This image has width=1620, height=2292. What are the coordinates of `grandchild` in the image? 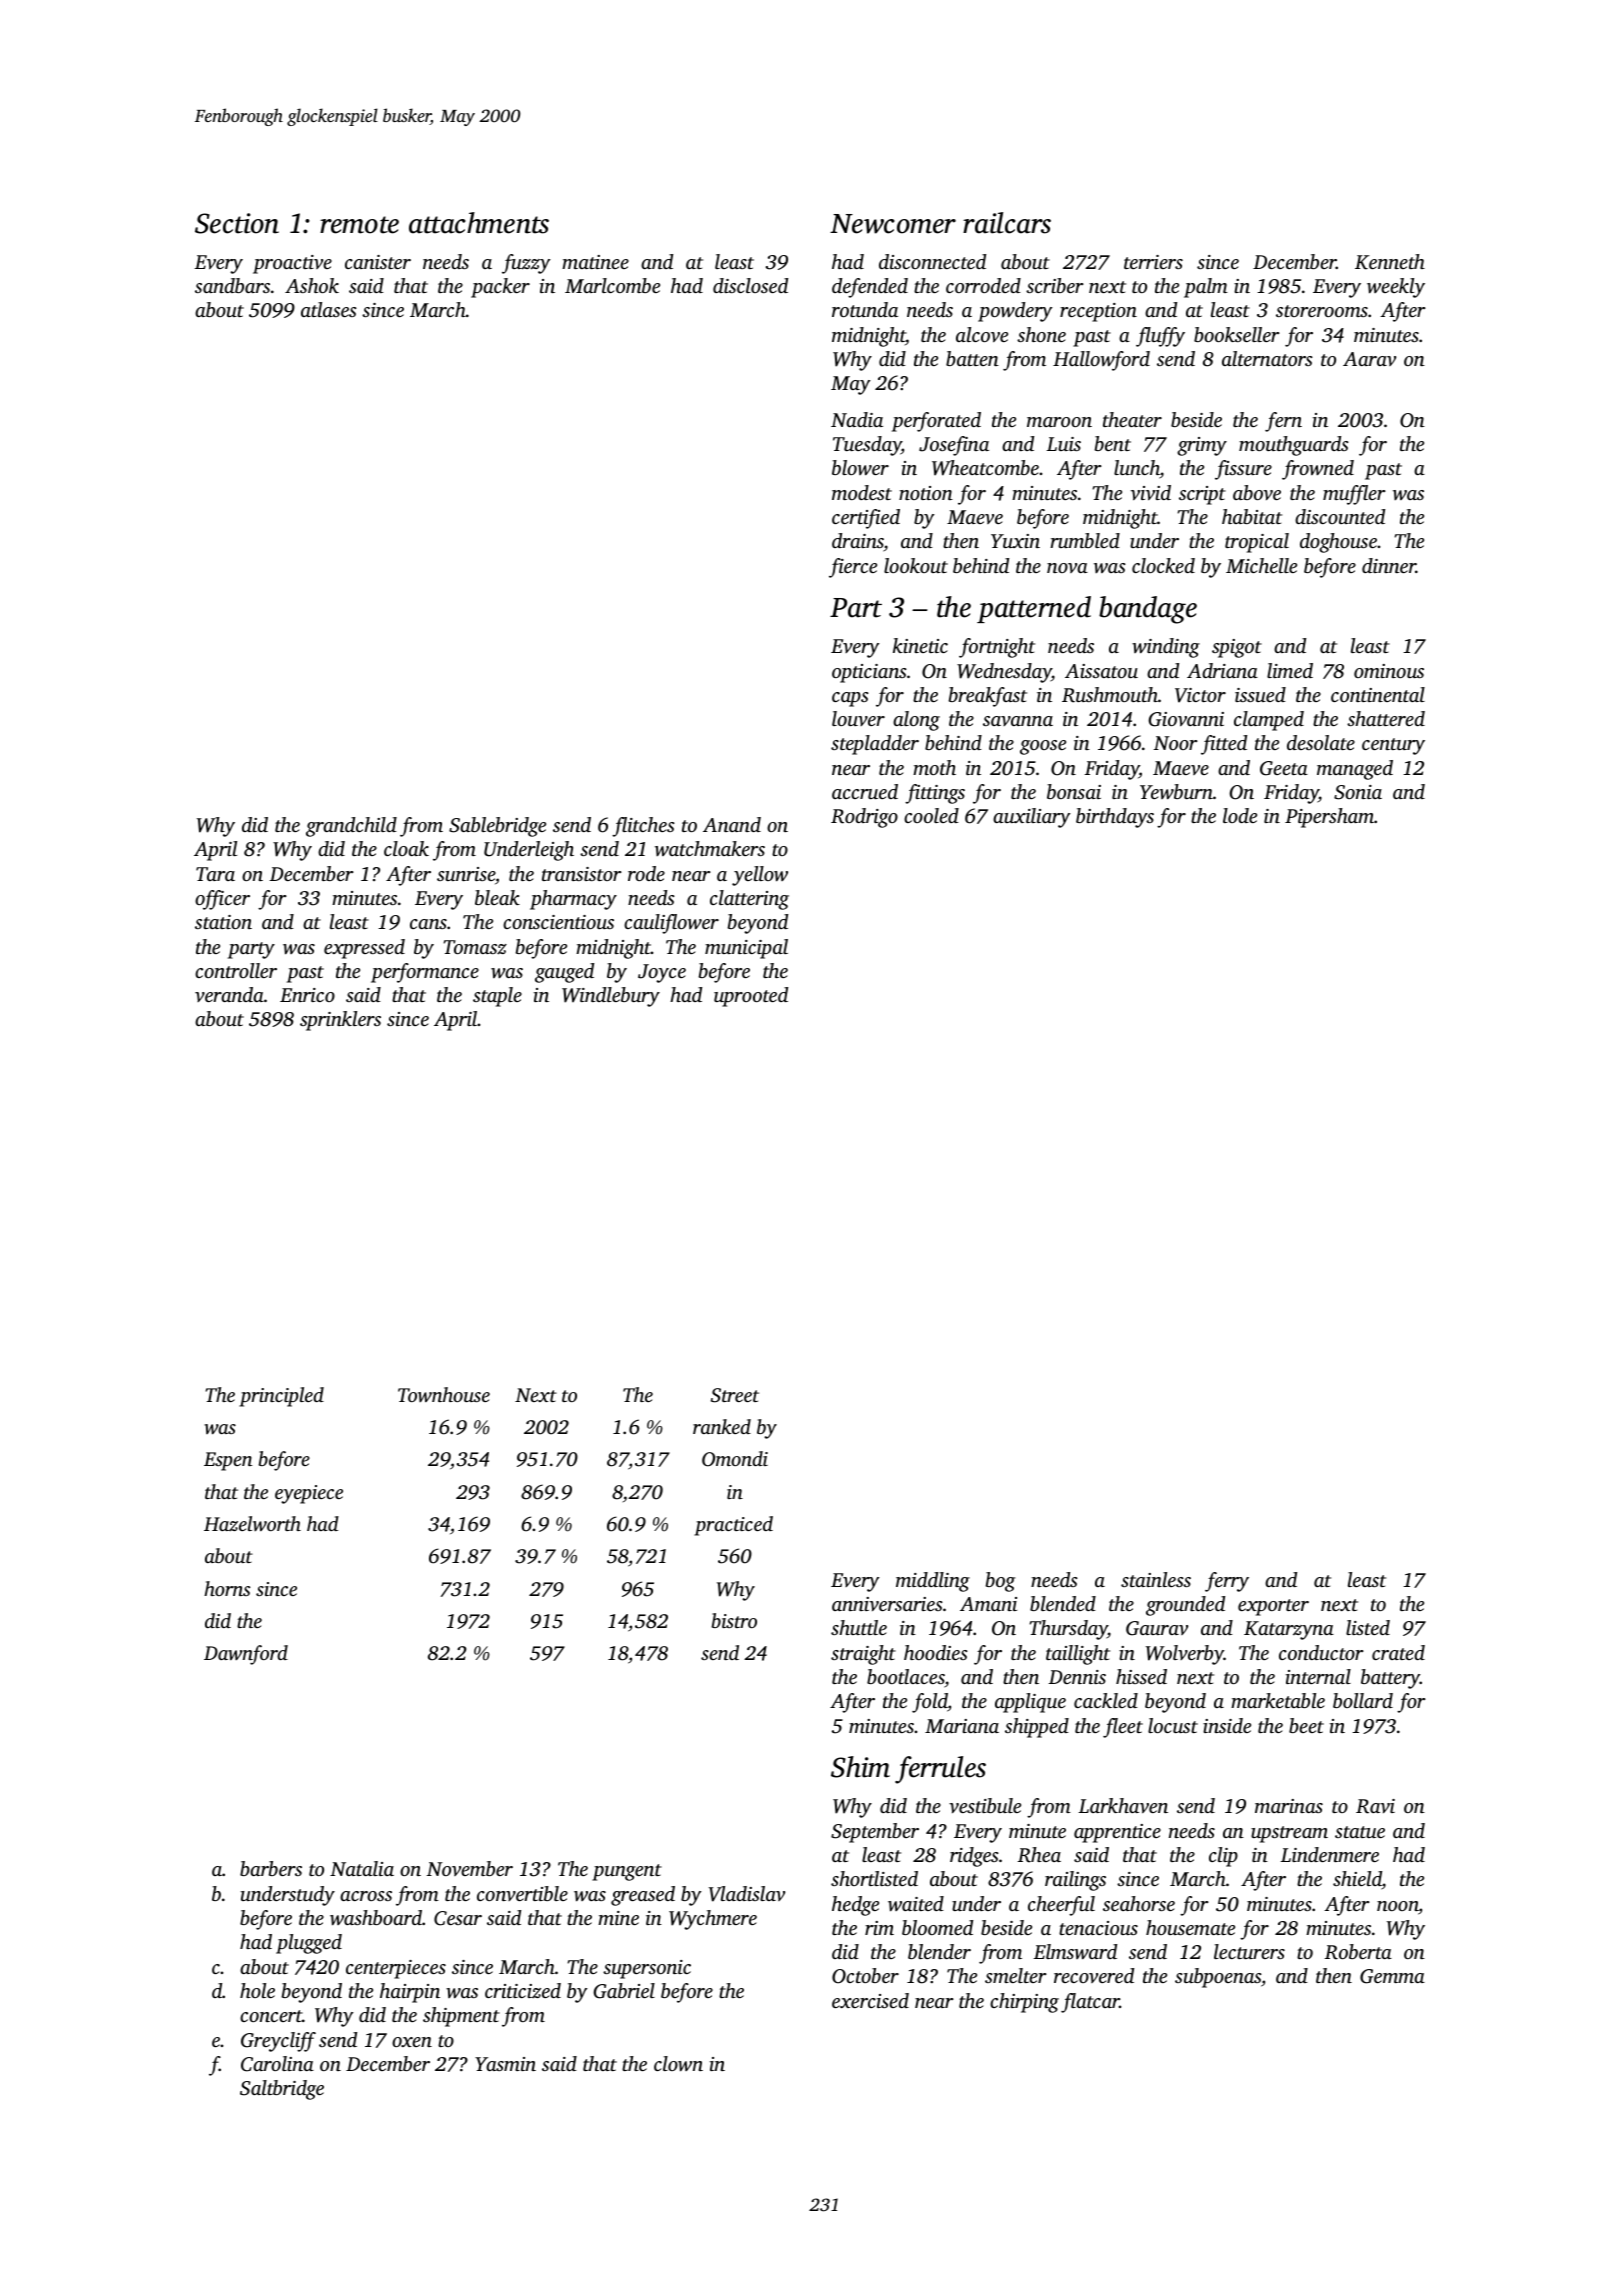 It's located at (351, 827).
